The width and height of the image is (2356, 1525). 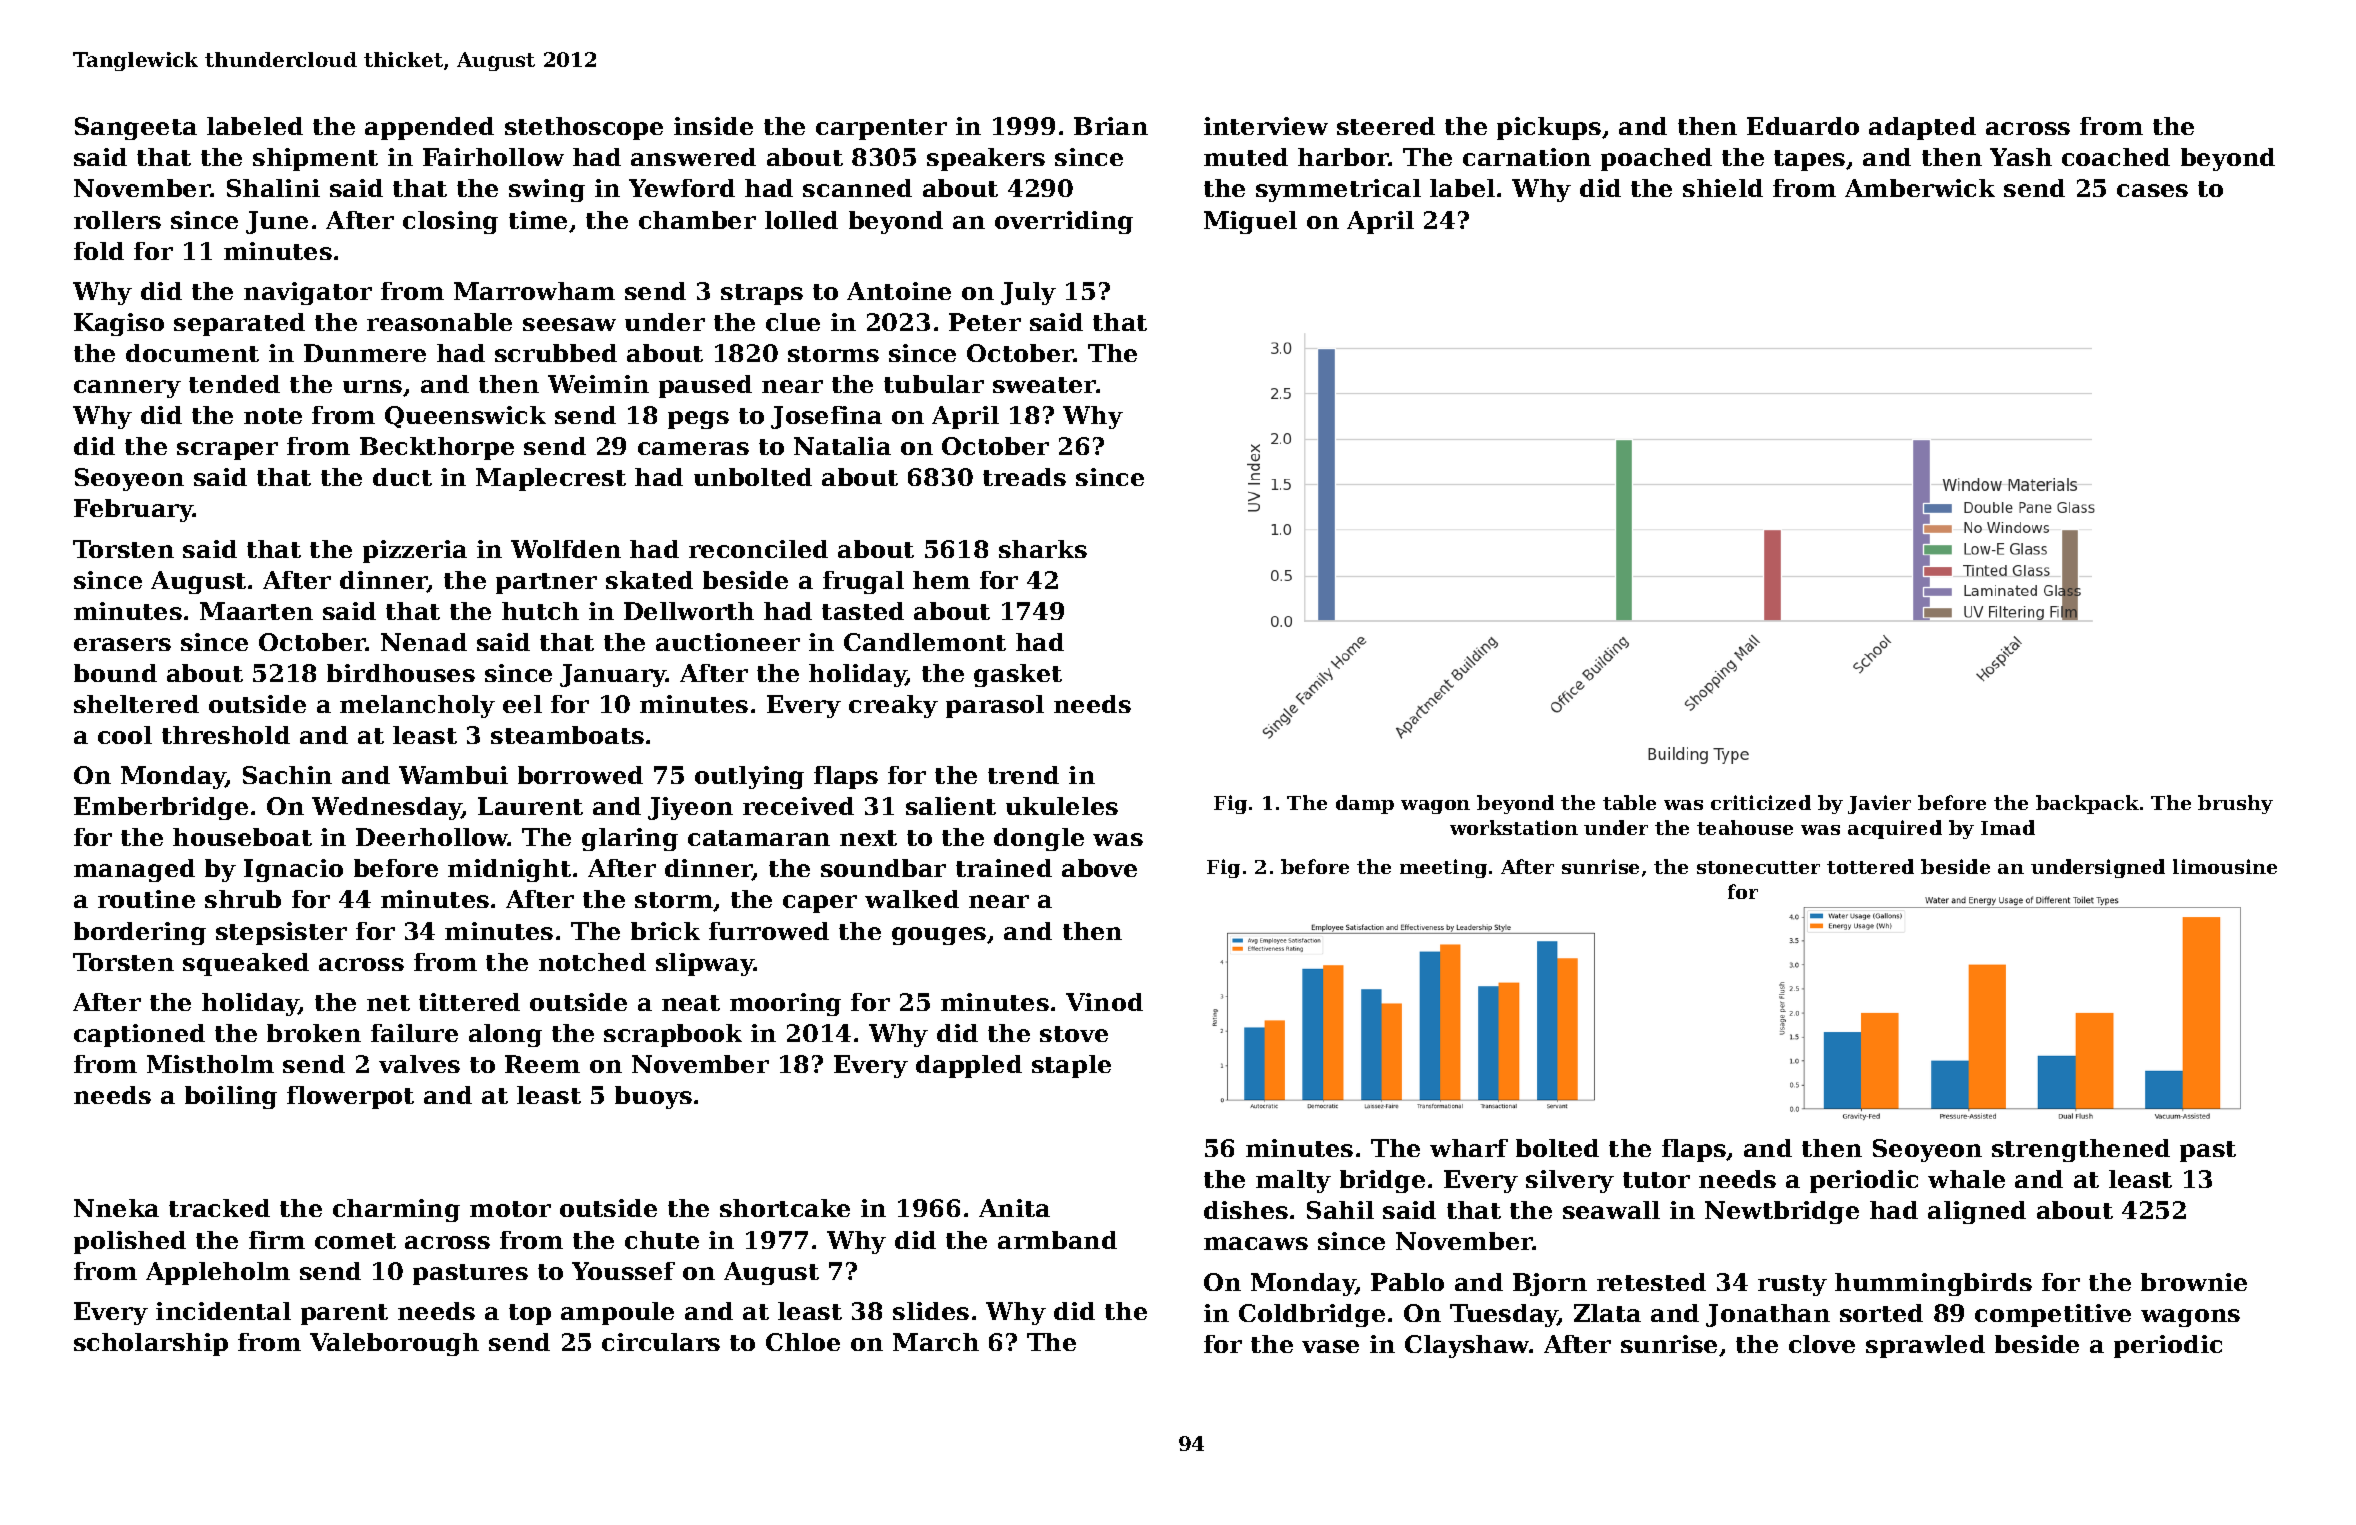 What do you see at coordinates (758, 549) in the image?
I see `reconciled` at bounding box center [758, 549].
